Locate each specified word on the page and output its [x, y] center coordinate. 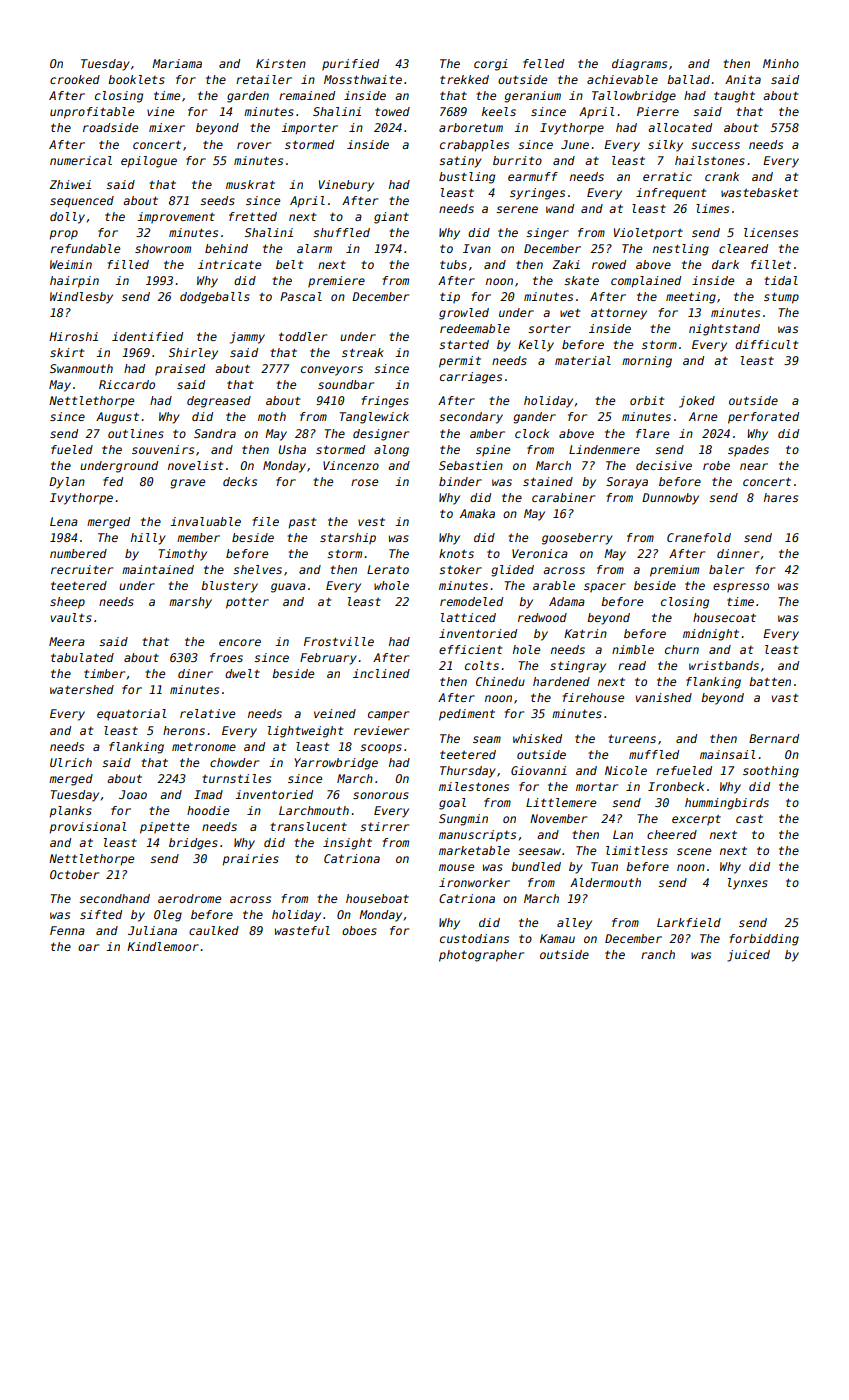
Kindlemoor [163, 946]
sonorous [381, 795]
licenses [771, 232]
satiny [460, 162]
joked [697, 402]
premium [674, 571]
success [715, 145]
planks [70, 812]
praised [180, 370]
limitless [637, 850]
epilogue [149, 162]
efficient [470, 649]
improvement [176, 218]
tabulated [82, 657]
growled [464, 314]
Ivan [477, 248]
